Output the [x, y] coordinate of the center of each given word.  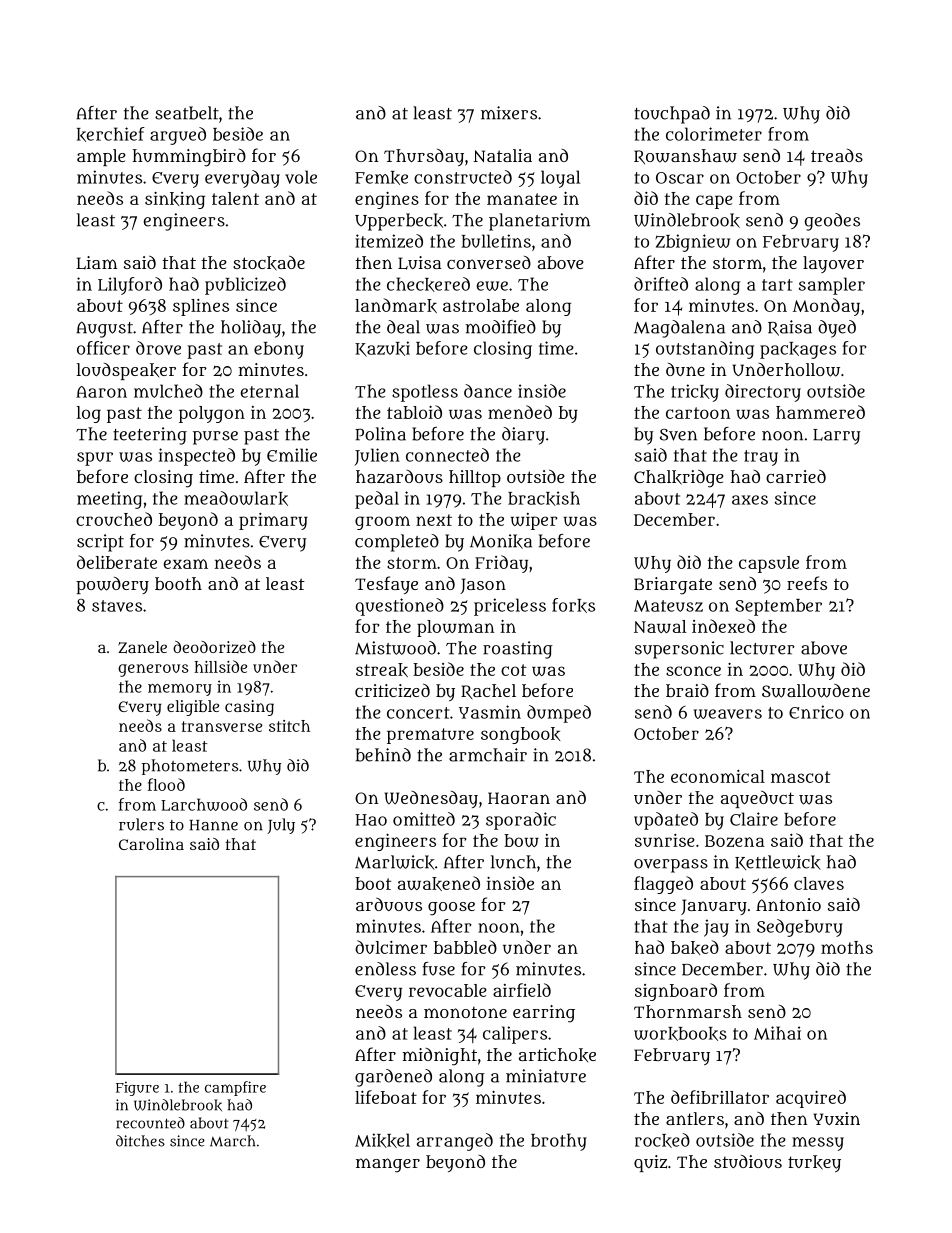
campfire [235, 1088]
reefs [807, 583]
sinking [175, 200]
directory [763, 393]
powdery [112, 585]
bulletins [496, 241]
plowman [456, 628]
